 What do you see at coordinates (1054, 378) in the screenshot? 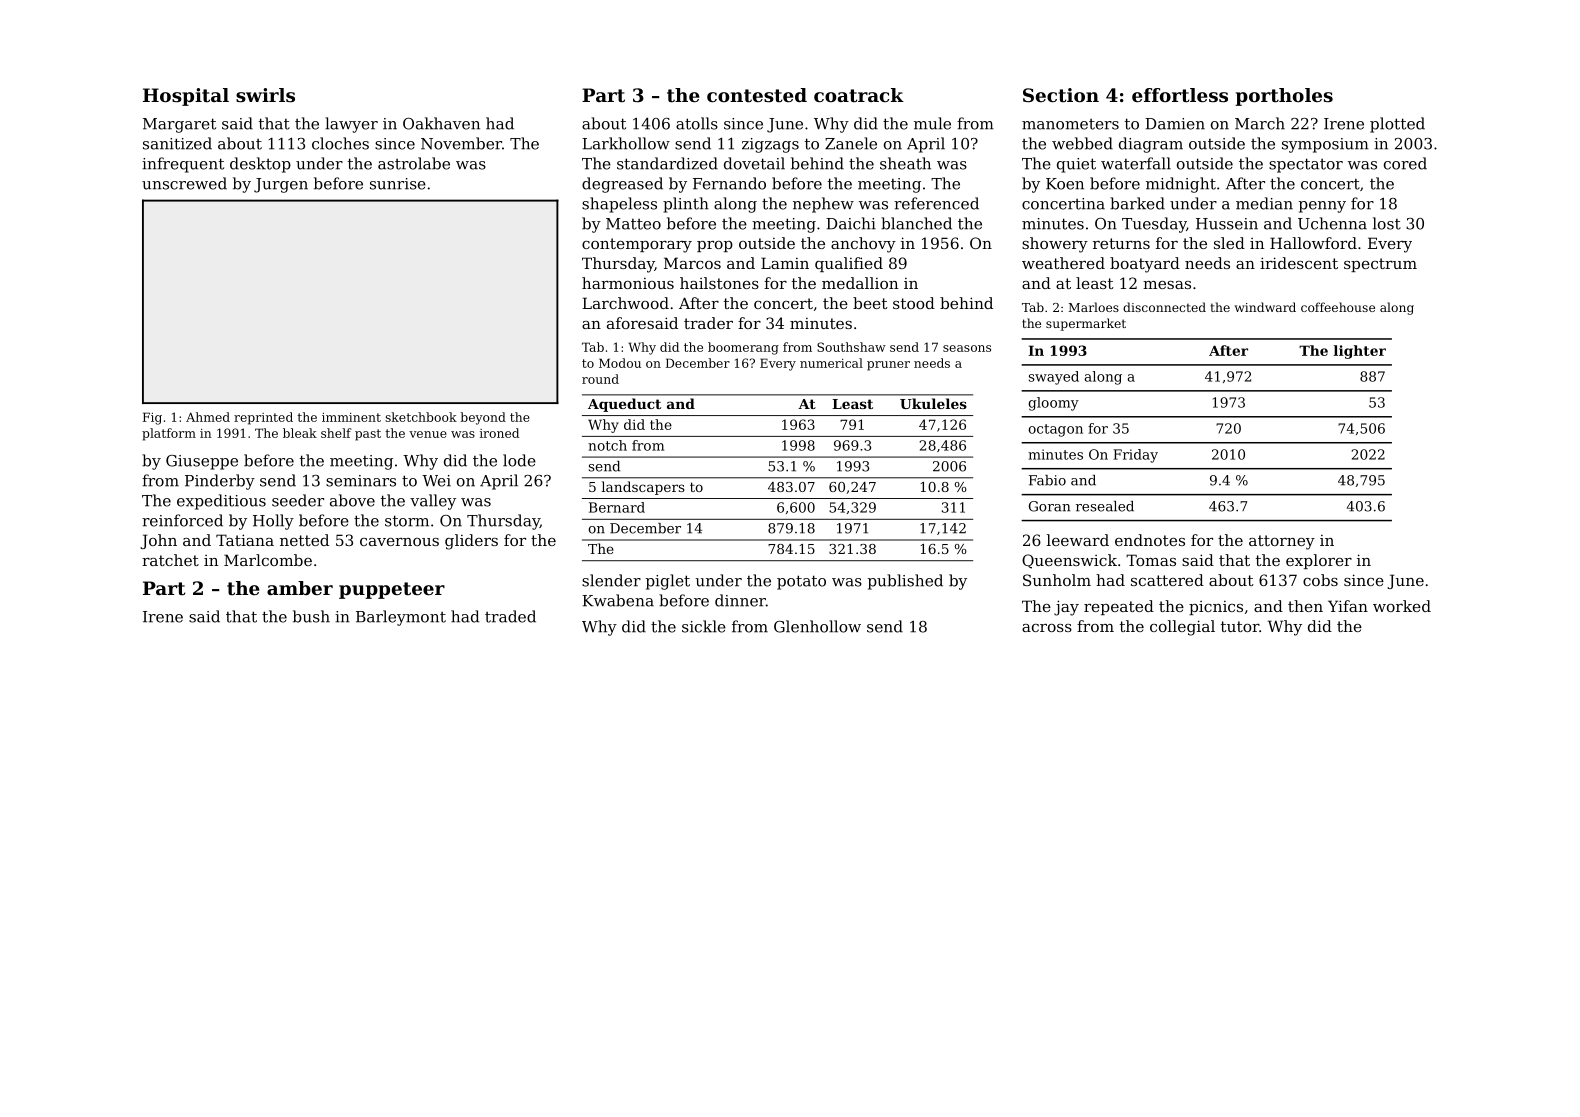
I see `swayed` at bounding box center [1054, 378].
